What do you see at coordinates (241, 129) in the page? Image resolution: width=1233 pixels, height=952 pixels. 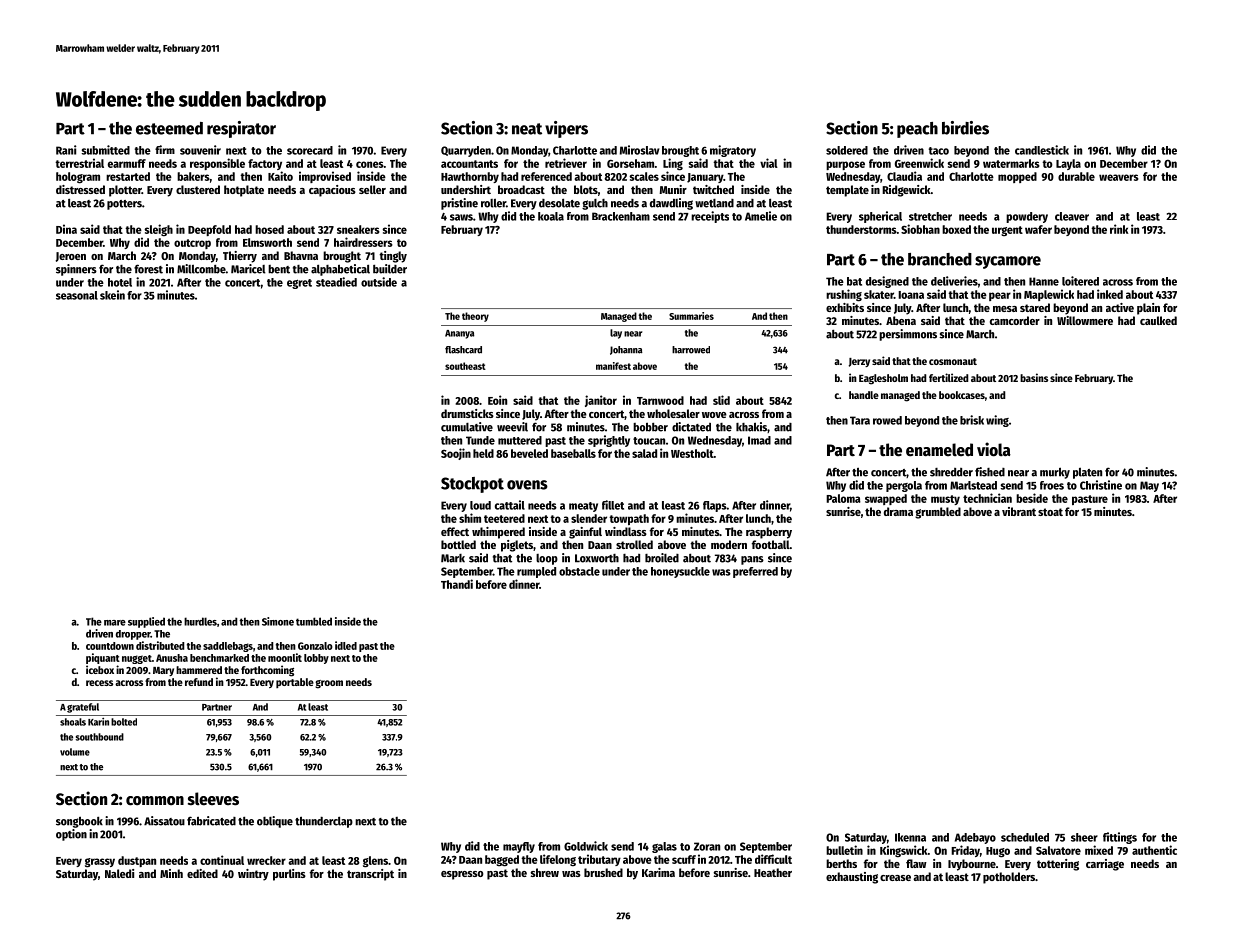 I see `respirator` at bounding box center [241, 129].
